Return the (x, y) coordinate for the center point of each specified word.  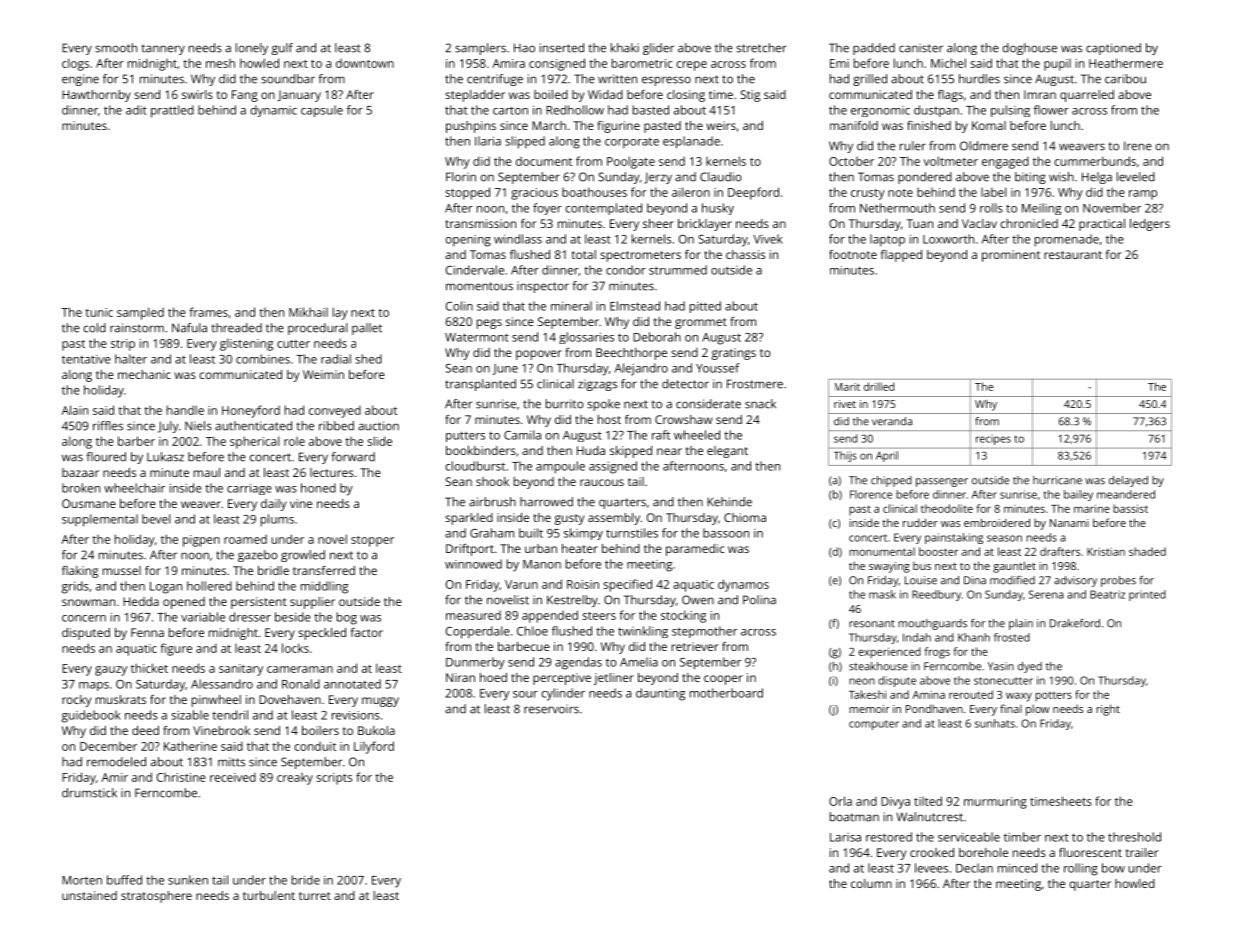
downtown (365, 63)
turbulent (269, 895)
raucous (602, 482)
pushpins (471, 127)
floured (106, 457)
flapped (901, 256)
